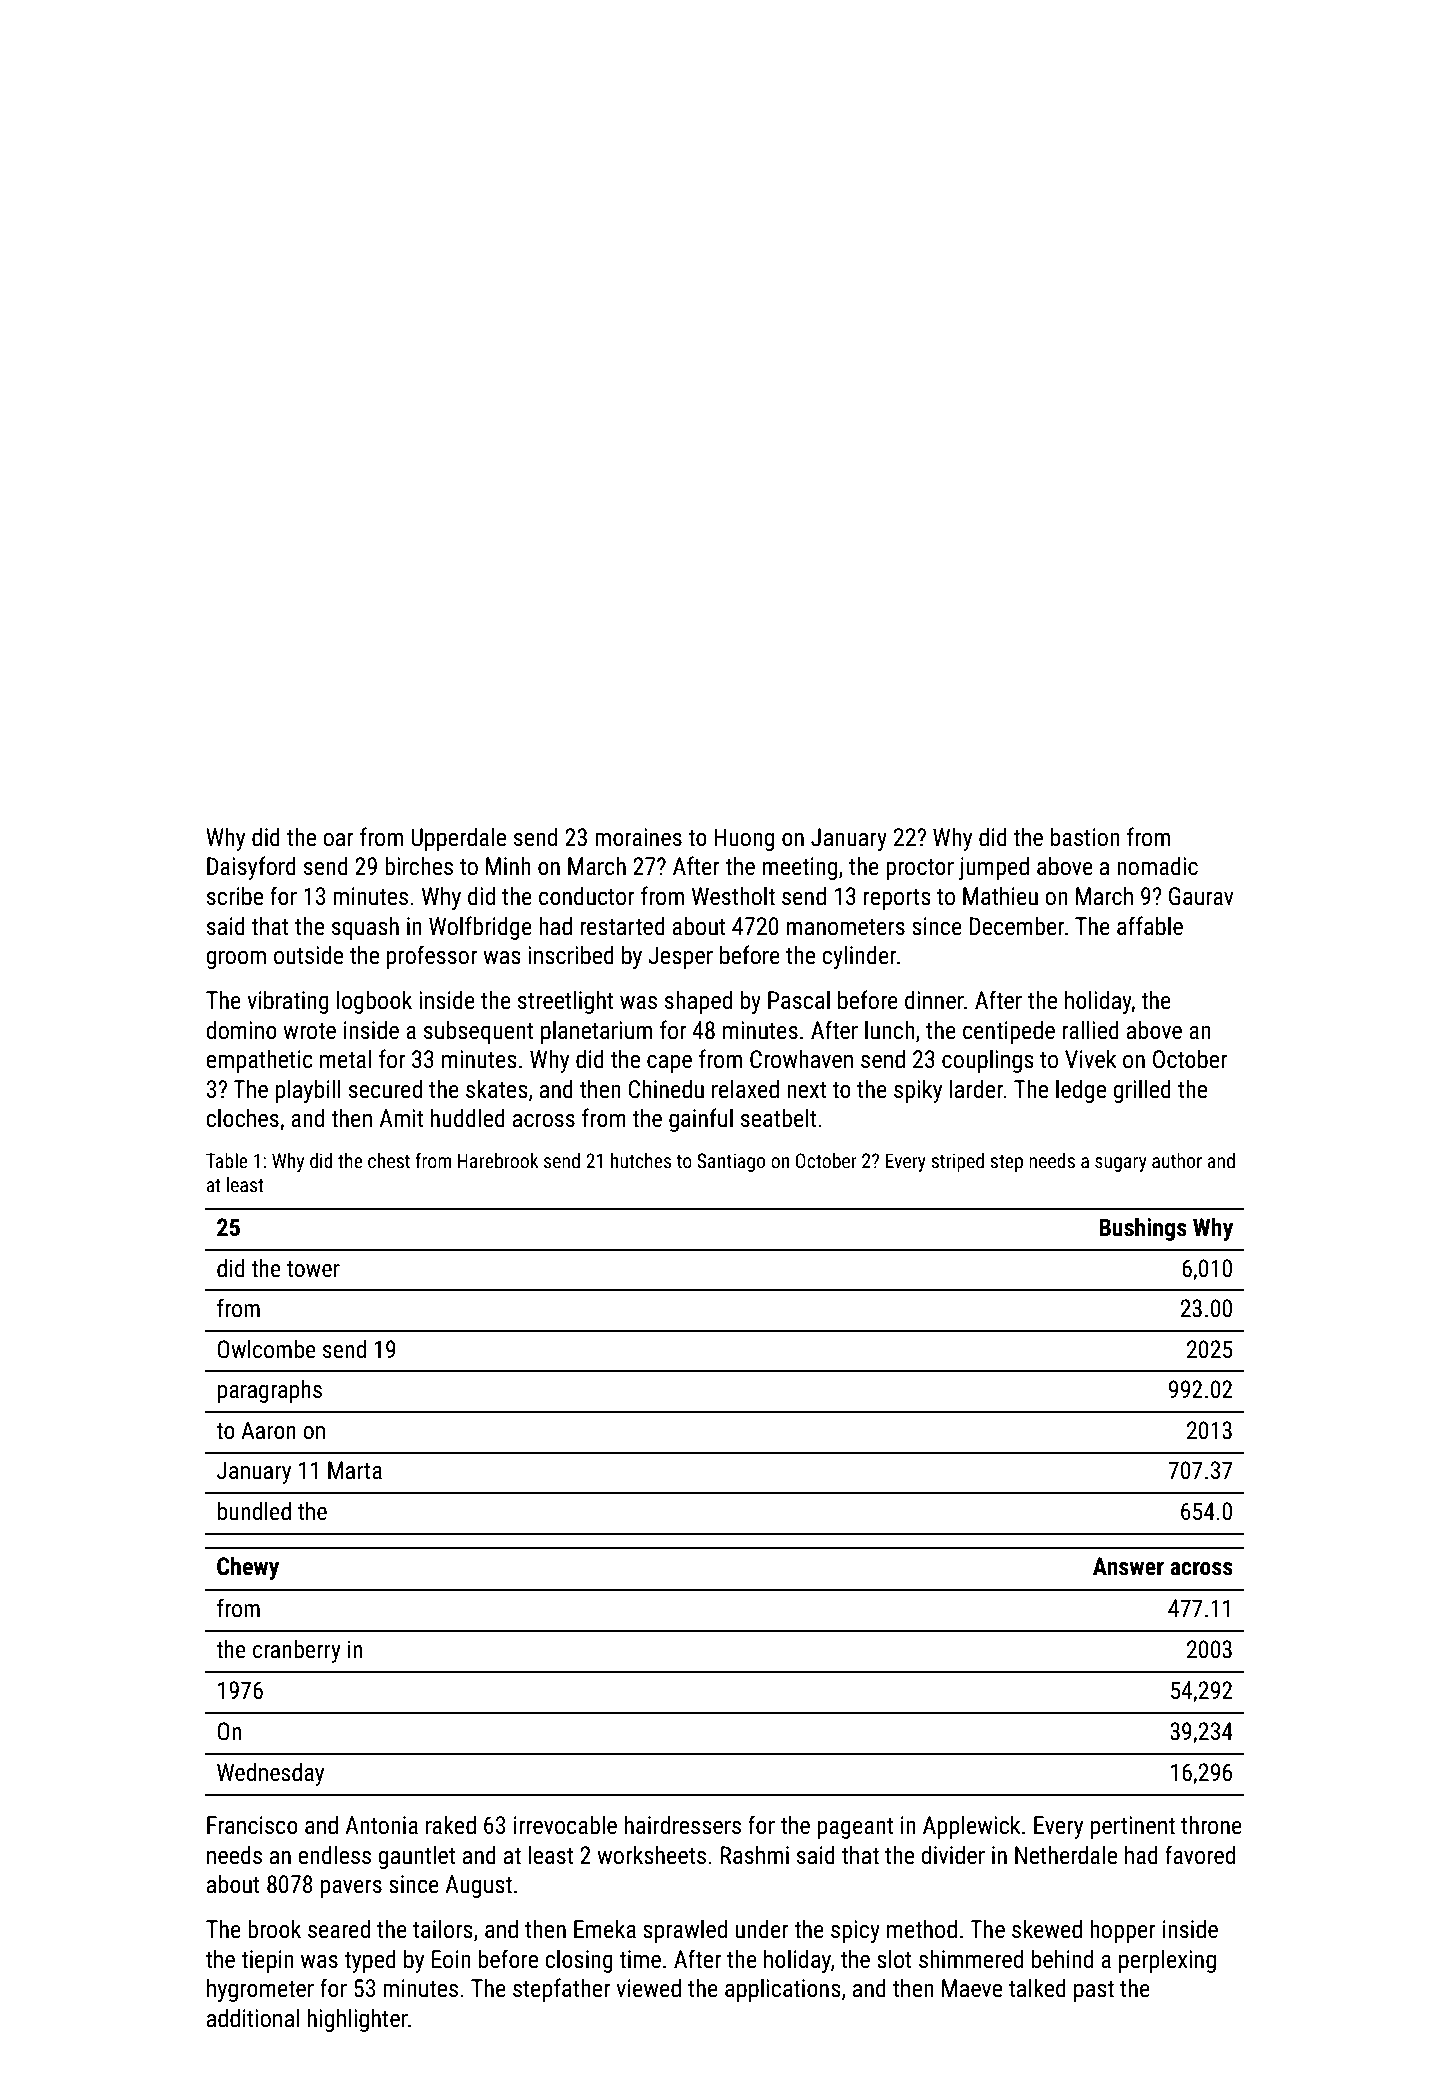 Image resolution: width=1450 pixels, height=2100 pixels. Describe the element at coordinates (744, 839) in the image. I see `Huong` at that location.
